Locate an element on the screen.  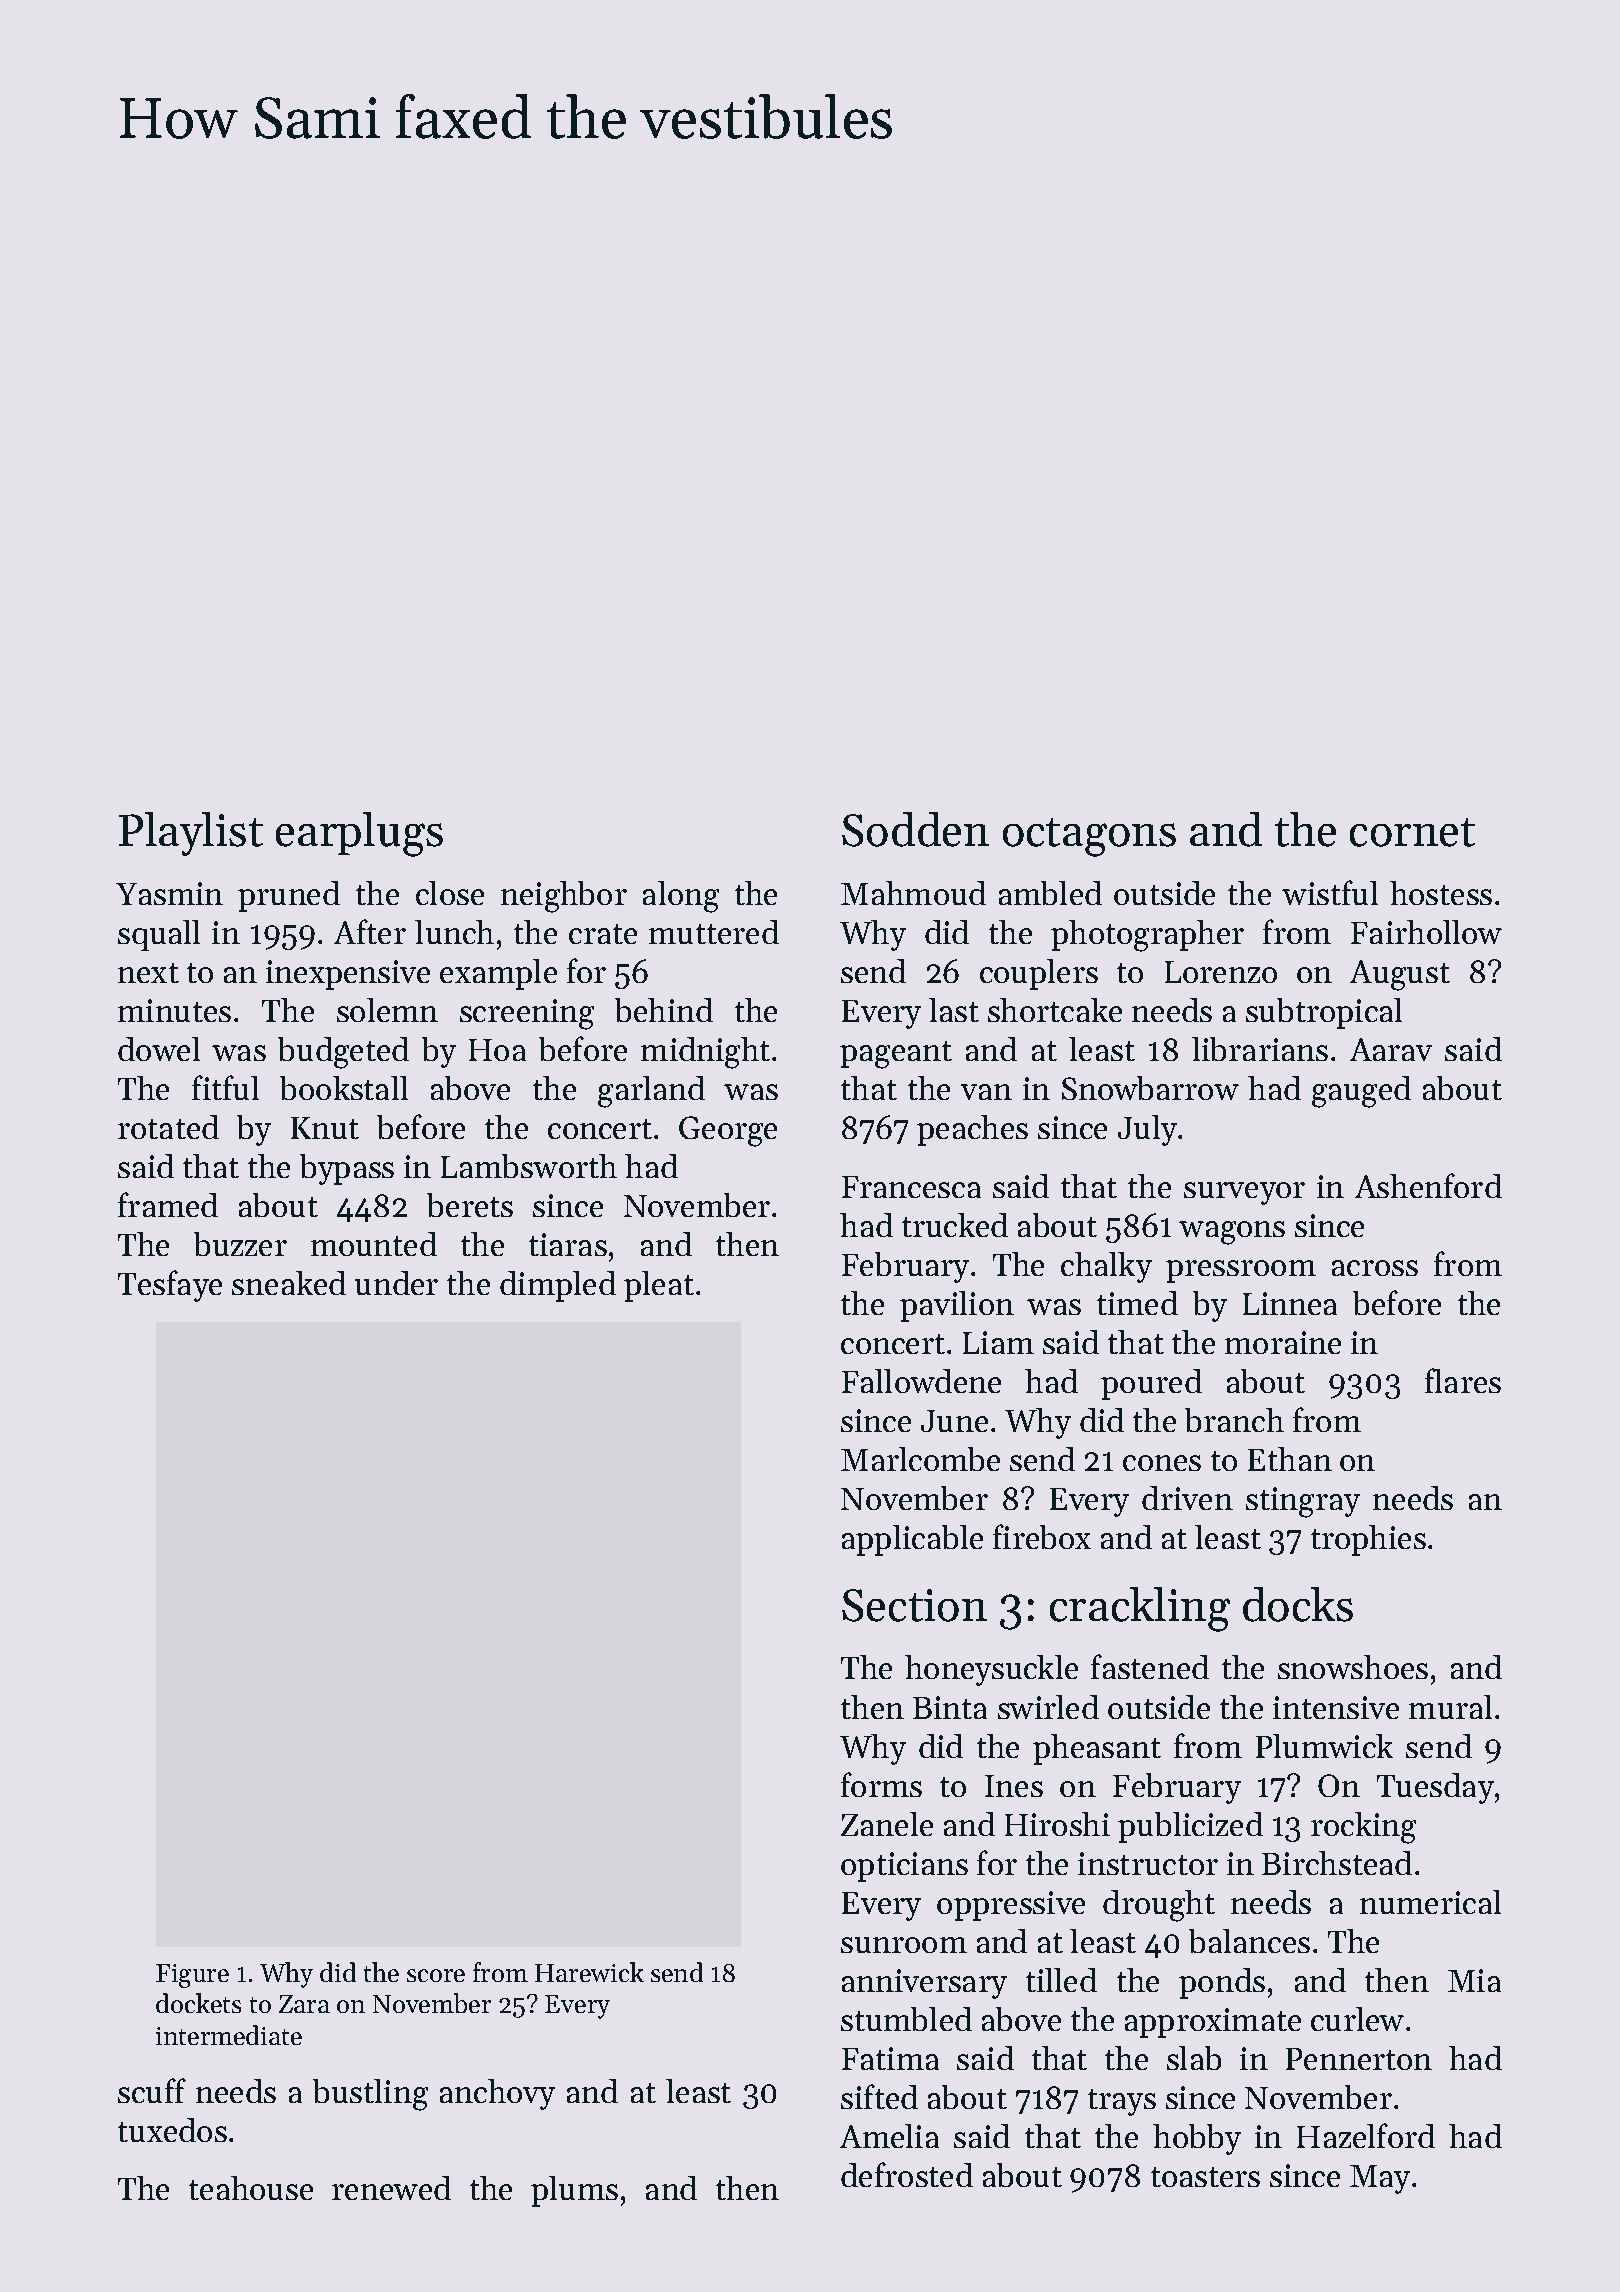
After is located at coordinates (370, 931).
